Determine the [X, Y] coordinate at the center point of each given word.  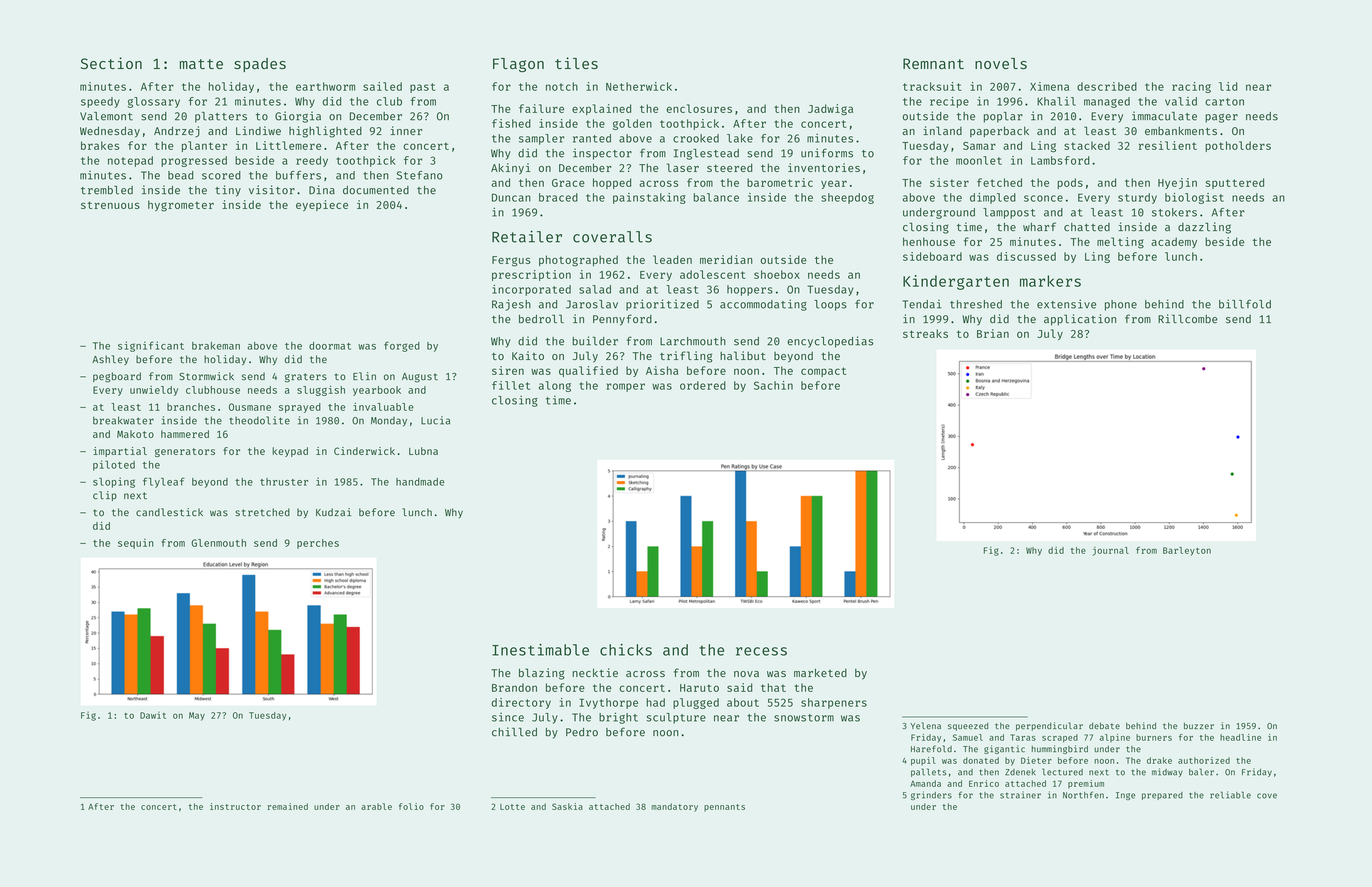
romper [625, 387]
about [743, 702]
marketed [820, 672]
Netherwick [639, 86]
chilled [514, 732]
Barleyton [1187, 551]
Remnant [933, 63]
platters [221, 117]
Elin [364, 376]
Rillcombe [1188, 319]
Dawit [153, 715]
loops [830, 305]
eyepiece [322, 205]
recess [761, 651]
